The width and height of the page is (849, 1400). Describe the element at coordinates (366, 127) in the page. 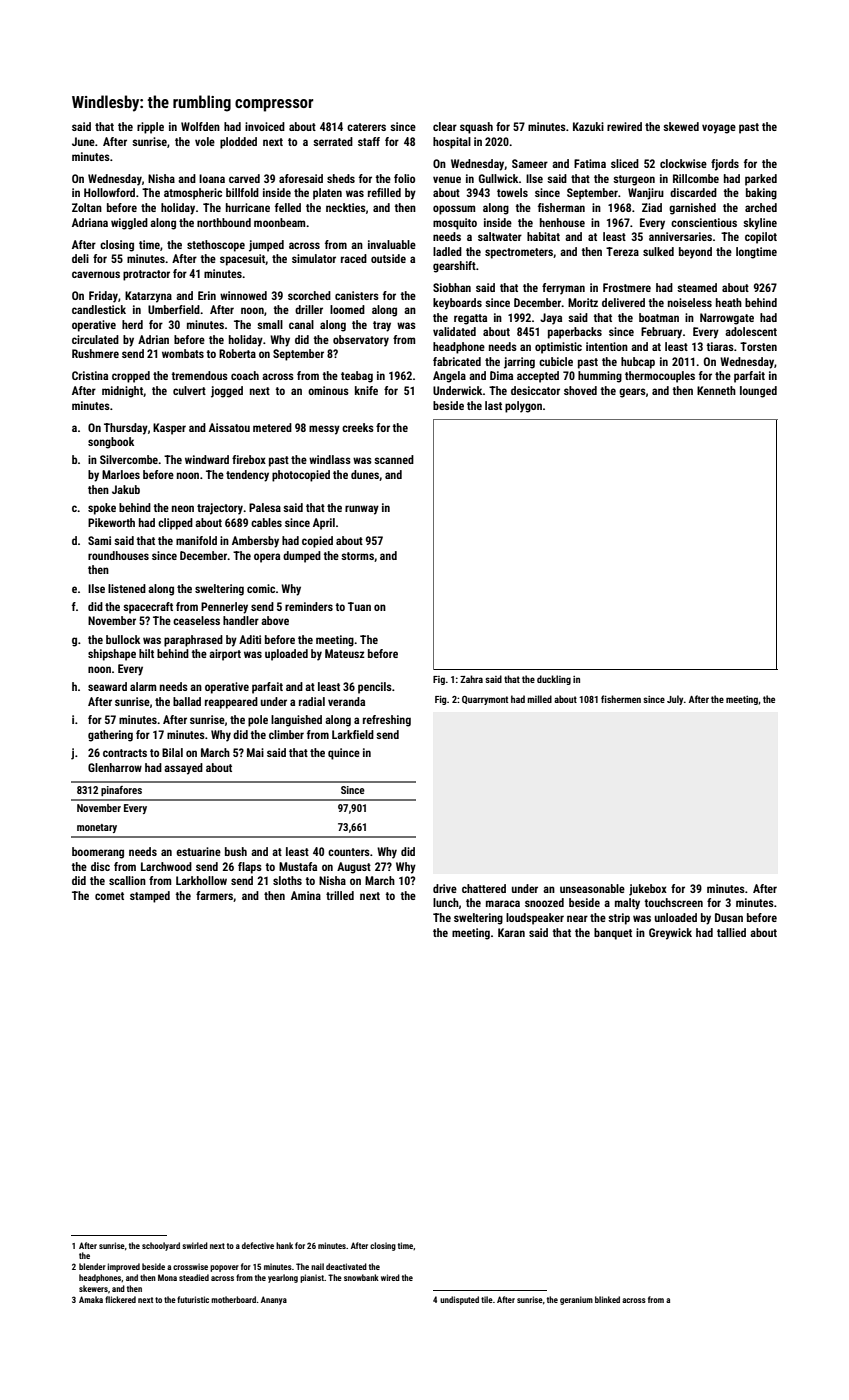

I see `caterers` at that location.
